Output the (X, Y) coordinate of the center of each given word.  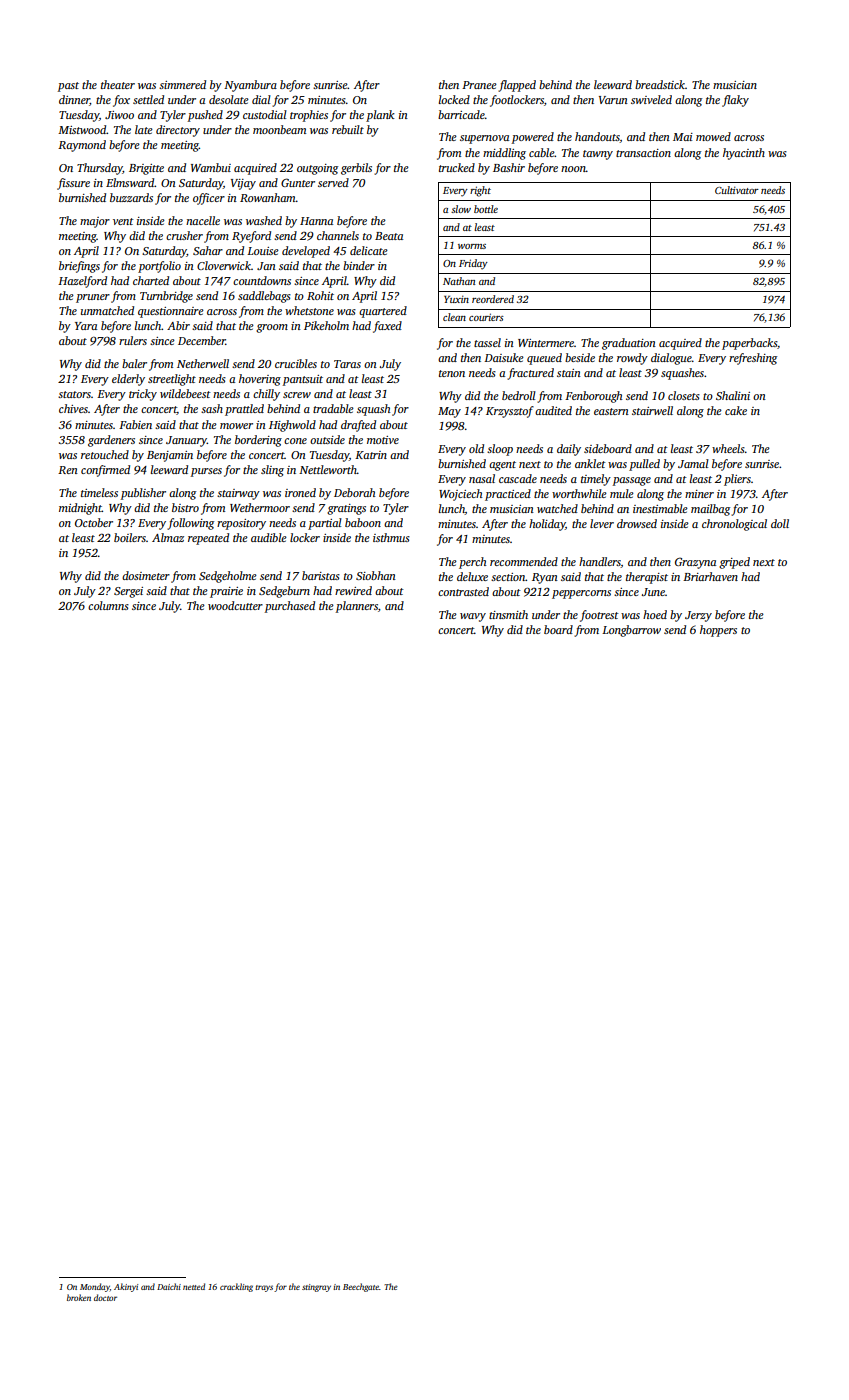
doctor (105, 1297)
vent (123, 221)
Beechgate (361, 1287)
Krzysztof (510, 412)
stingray (316, 1288)
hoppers (718, 631)
